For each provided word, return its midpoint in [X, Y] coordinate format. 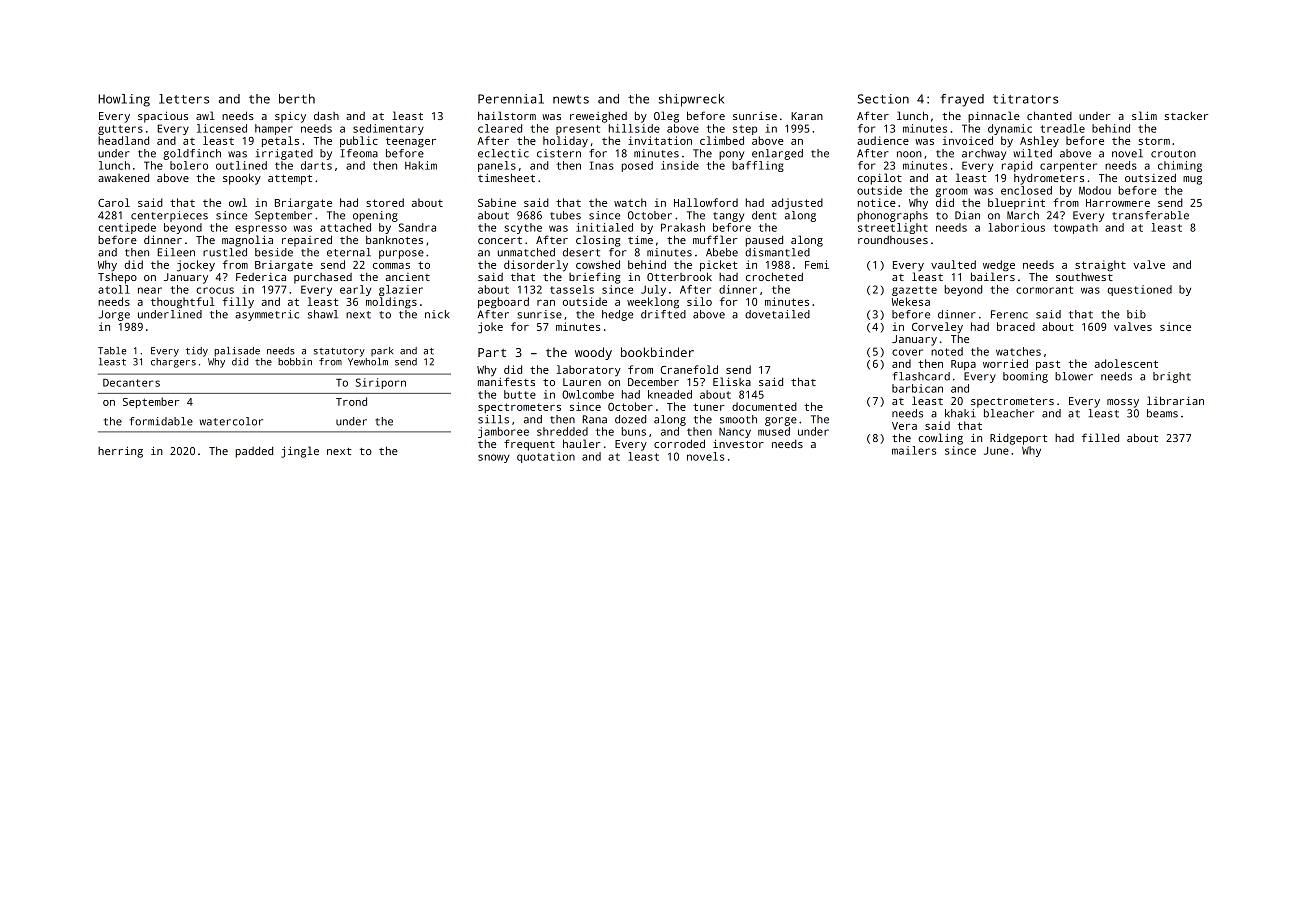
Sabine [497, 202]
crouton [1173, 154]
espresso [261, 229]
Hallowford [706, 202]
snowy [494, 458]
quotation [546, 457]
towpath [1075, 228]
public [359, 142]
